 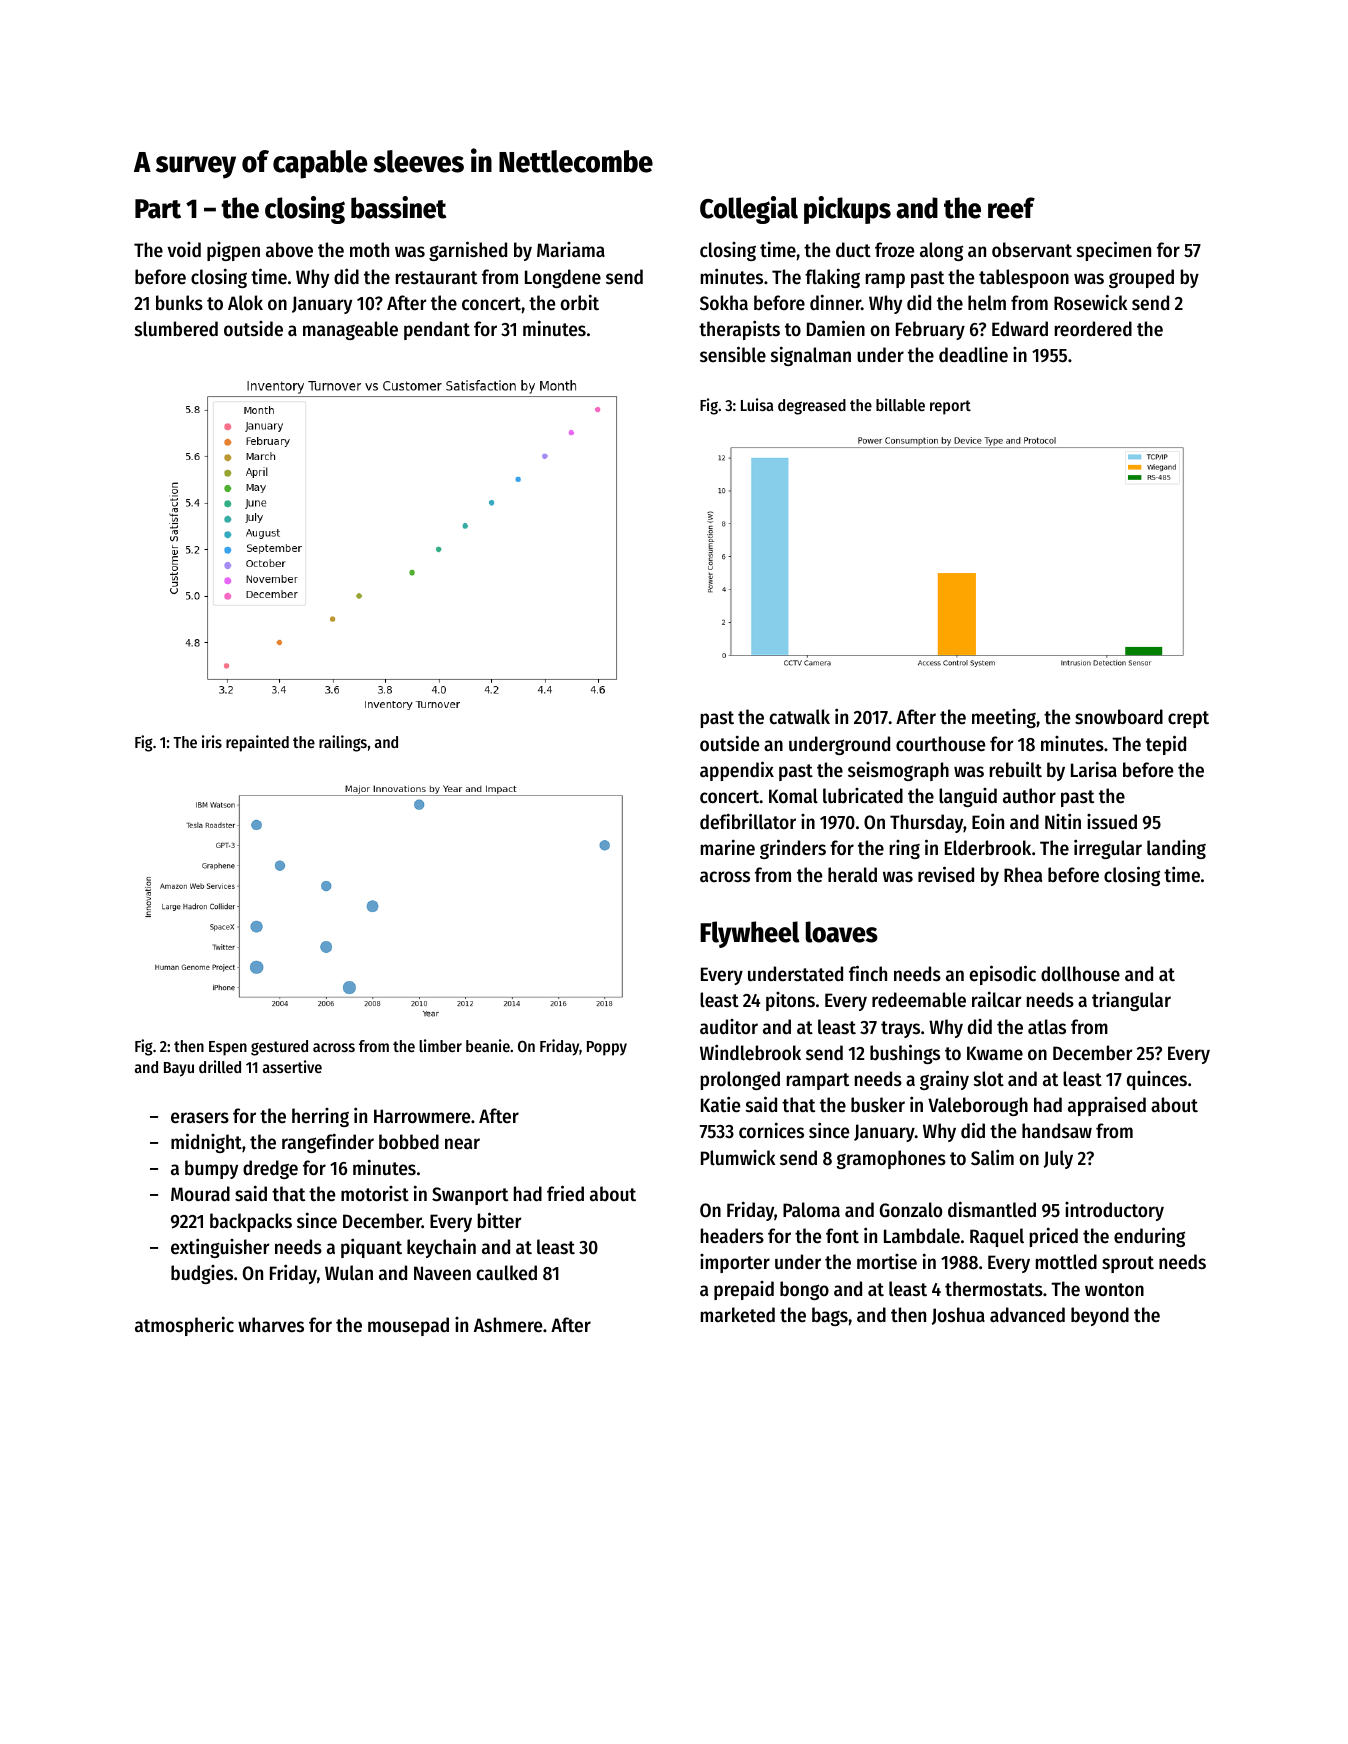 I want to click on iris, so click(x=212, y=741).
